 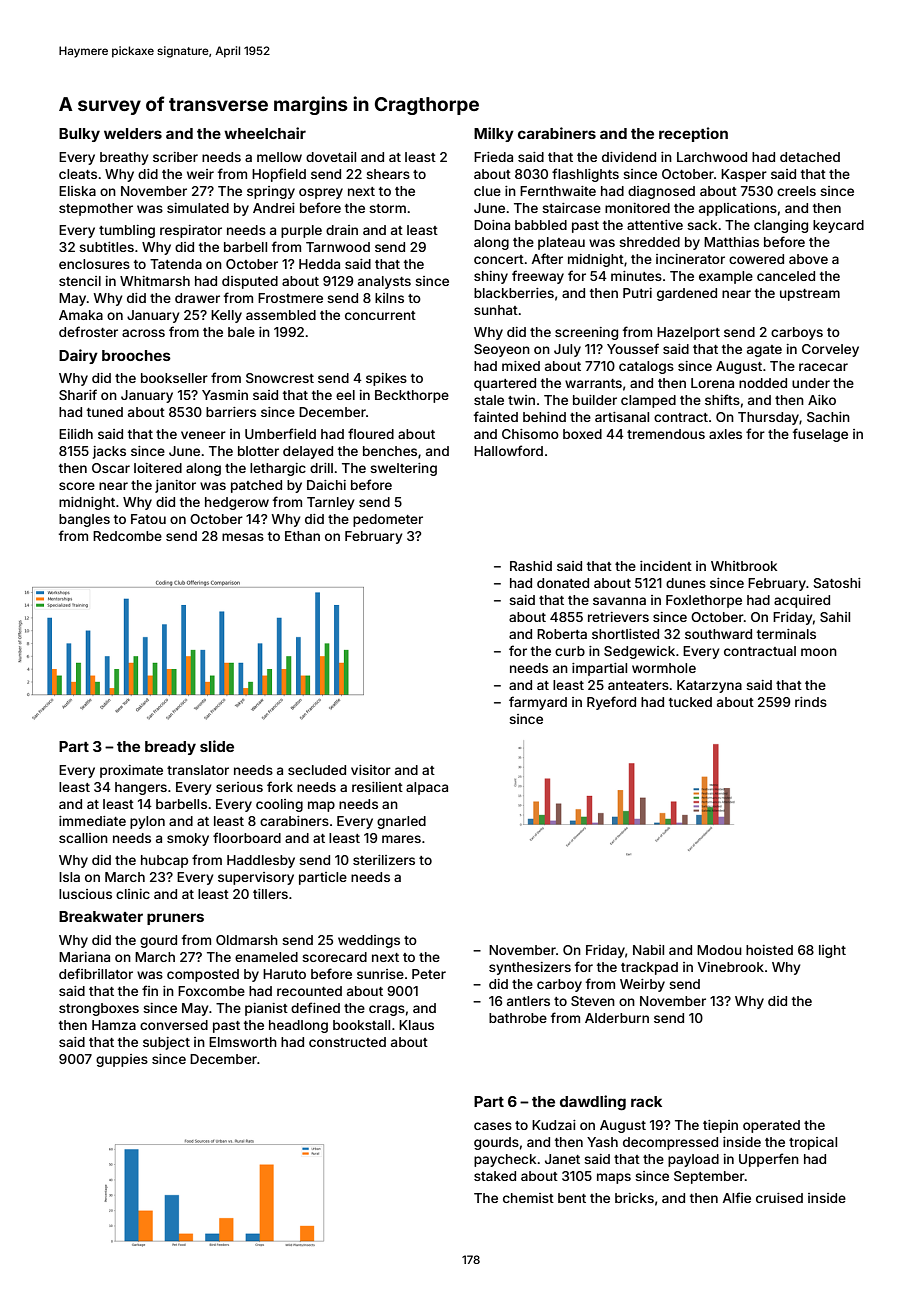 What do you see at coordinates (77, 191) in the screenshot?
I see `Eliska` at bounding box center [77, 191].
